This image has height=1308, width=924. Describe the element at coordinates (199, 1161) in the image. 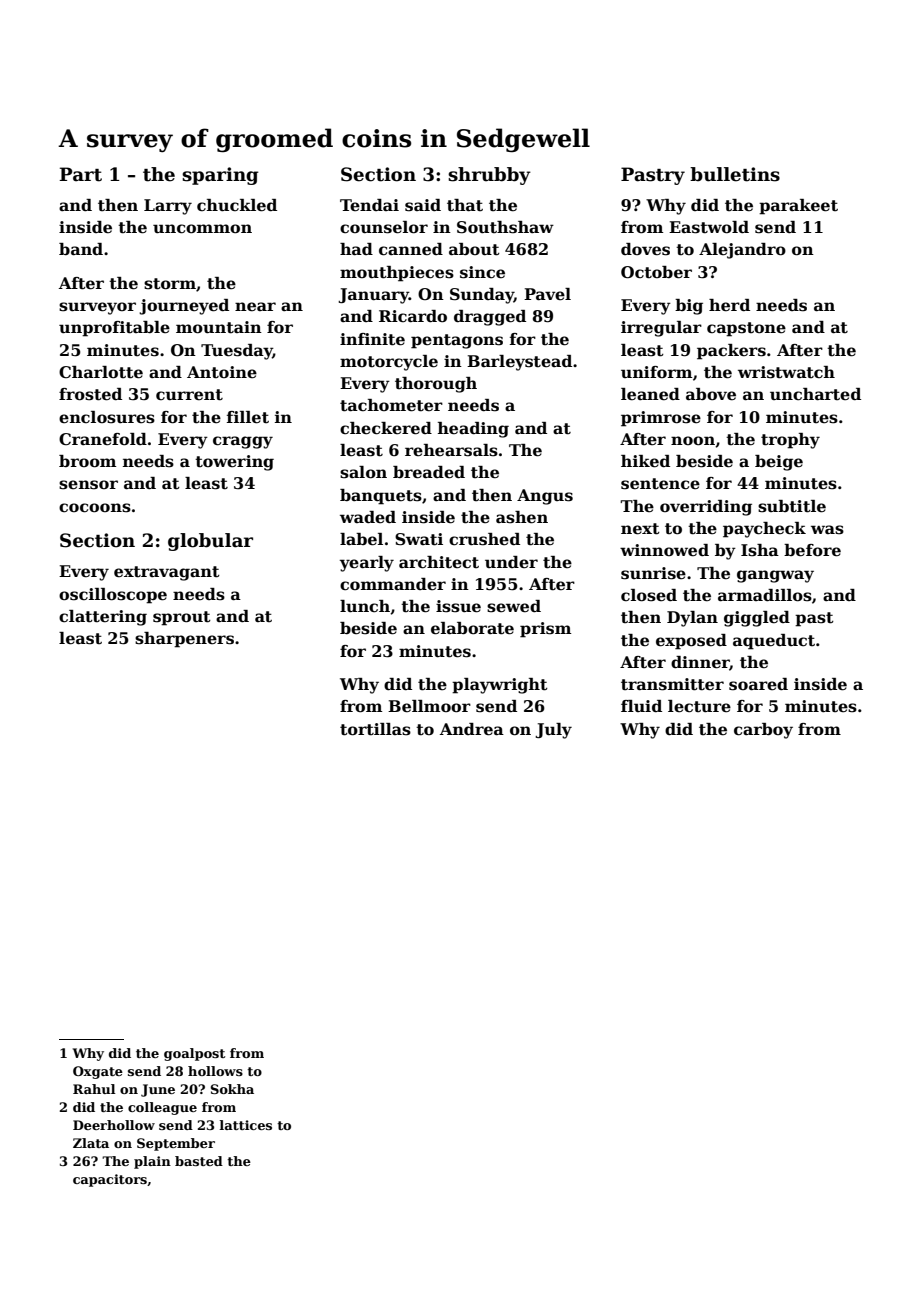

I see `basted` at that location.
